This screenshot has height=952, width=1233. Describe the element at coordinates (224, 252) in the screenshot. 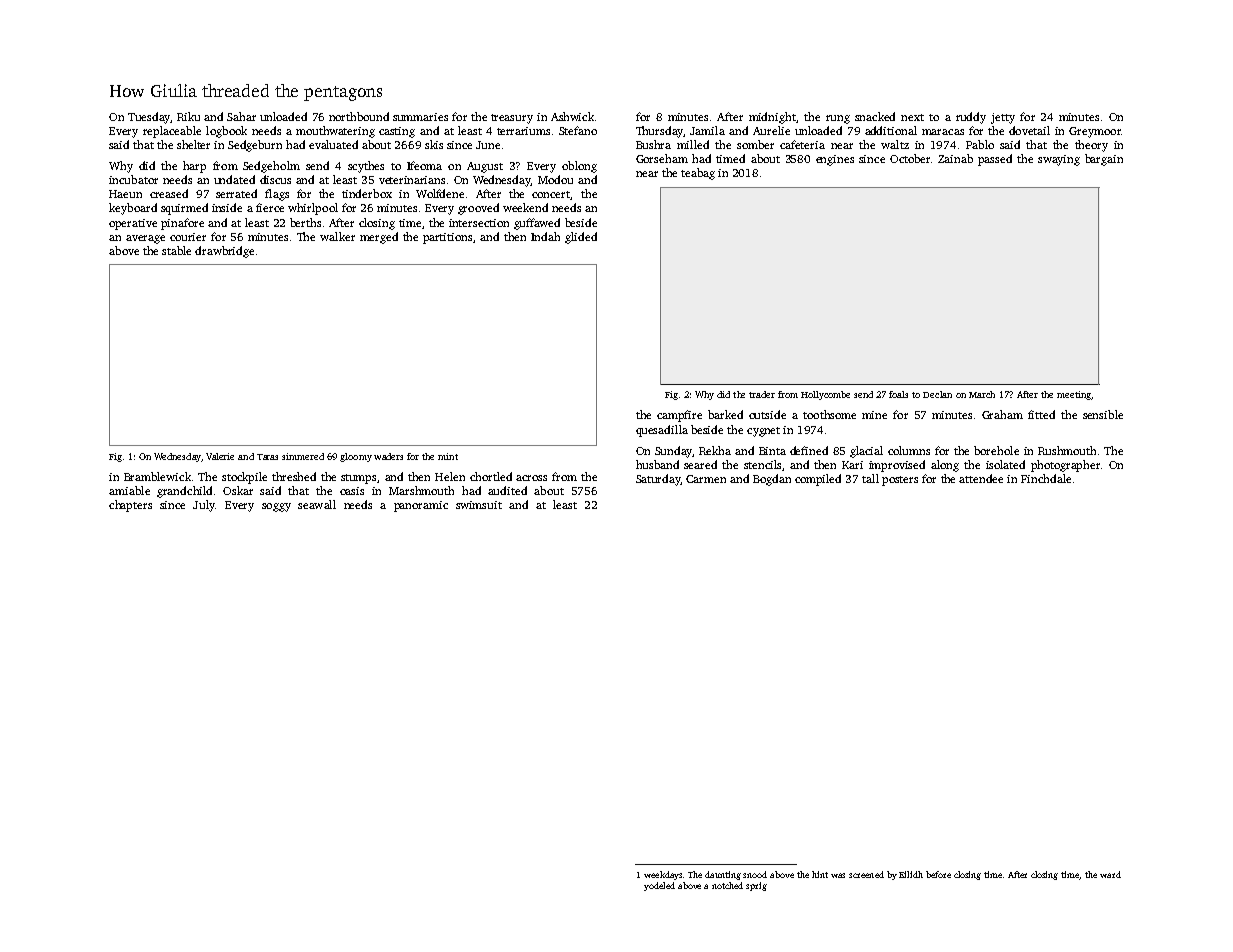

I see `drawbridge` at that location.
